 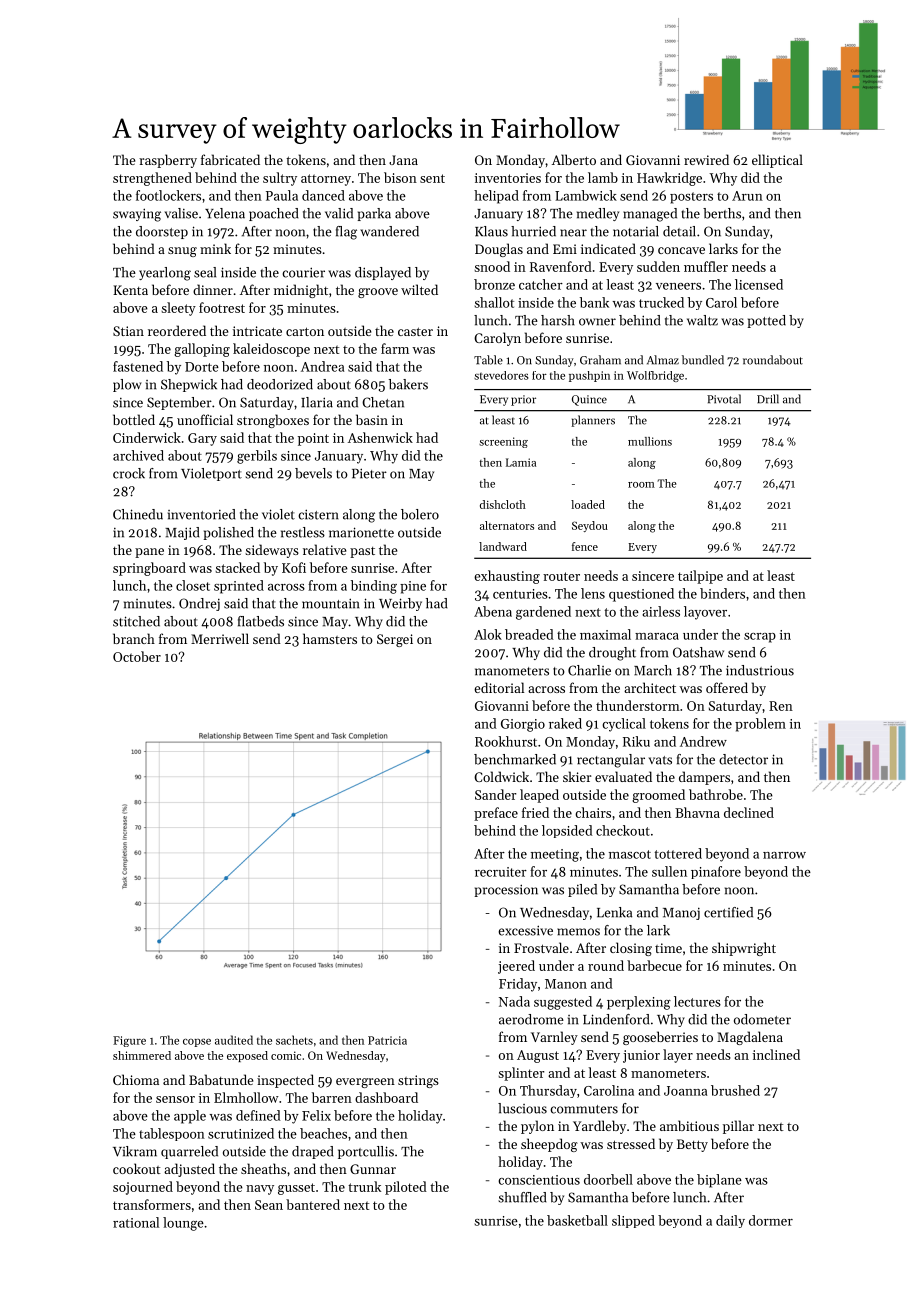 I want to click on closing, so click(x=631, y=949).
